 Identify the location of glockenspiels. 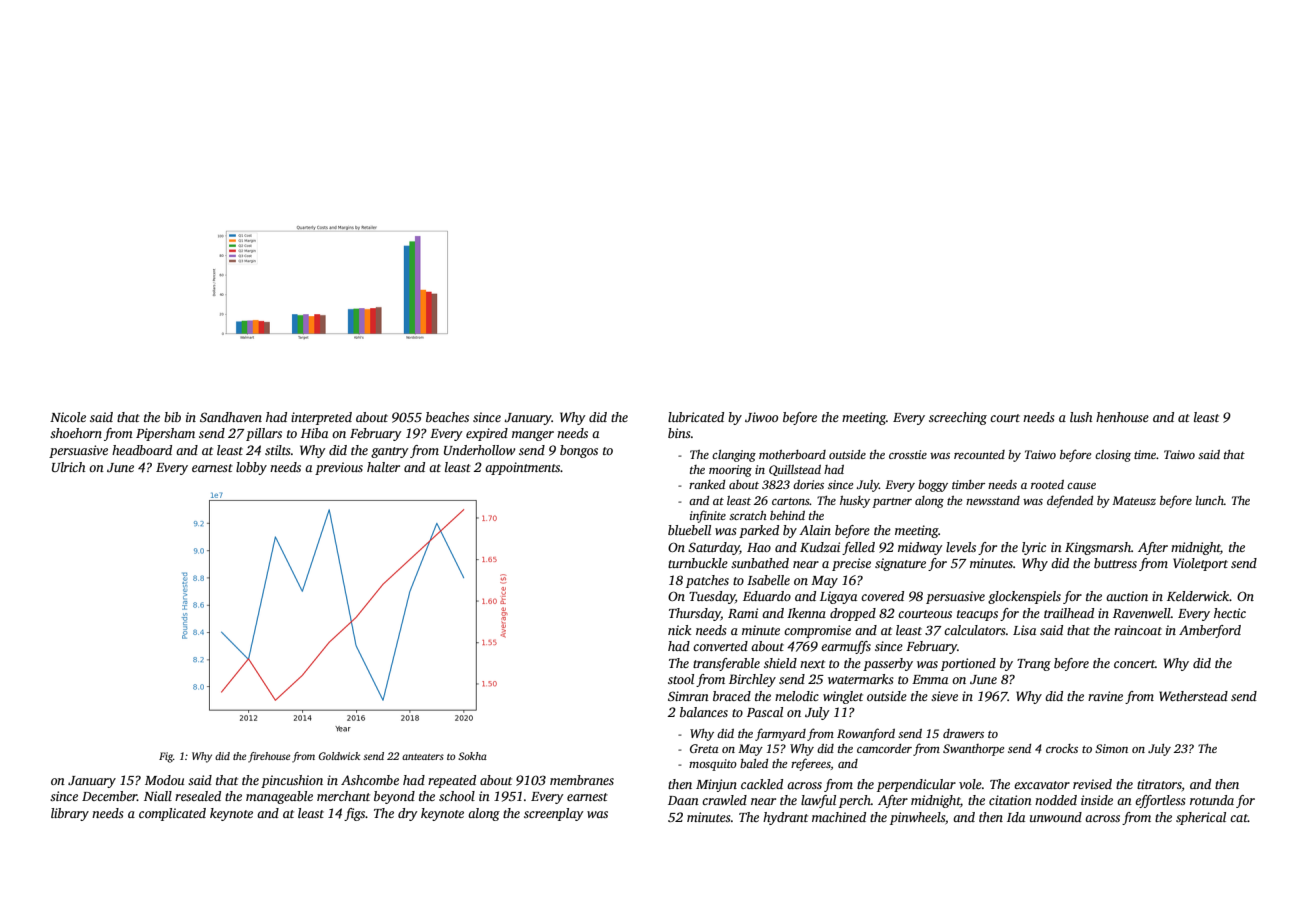
(1024, 597).
